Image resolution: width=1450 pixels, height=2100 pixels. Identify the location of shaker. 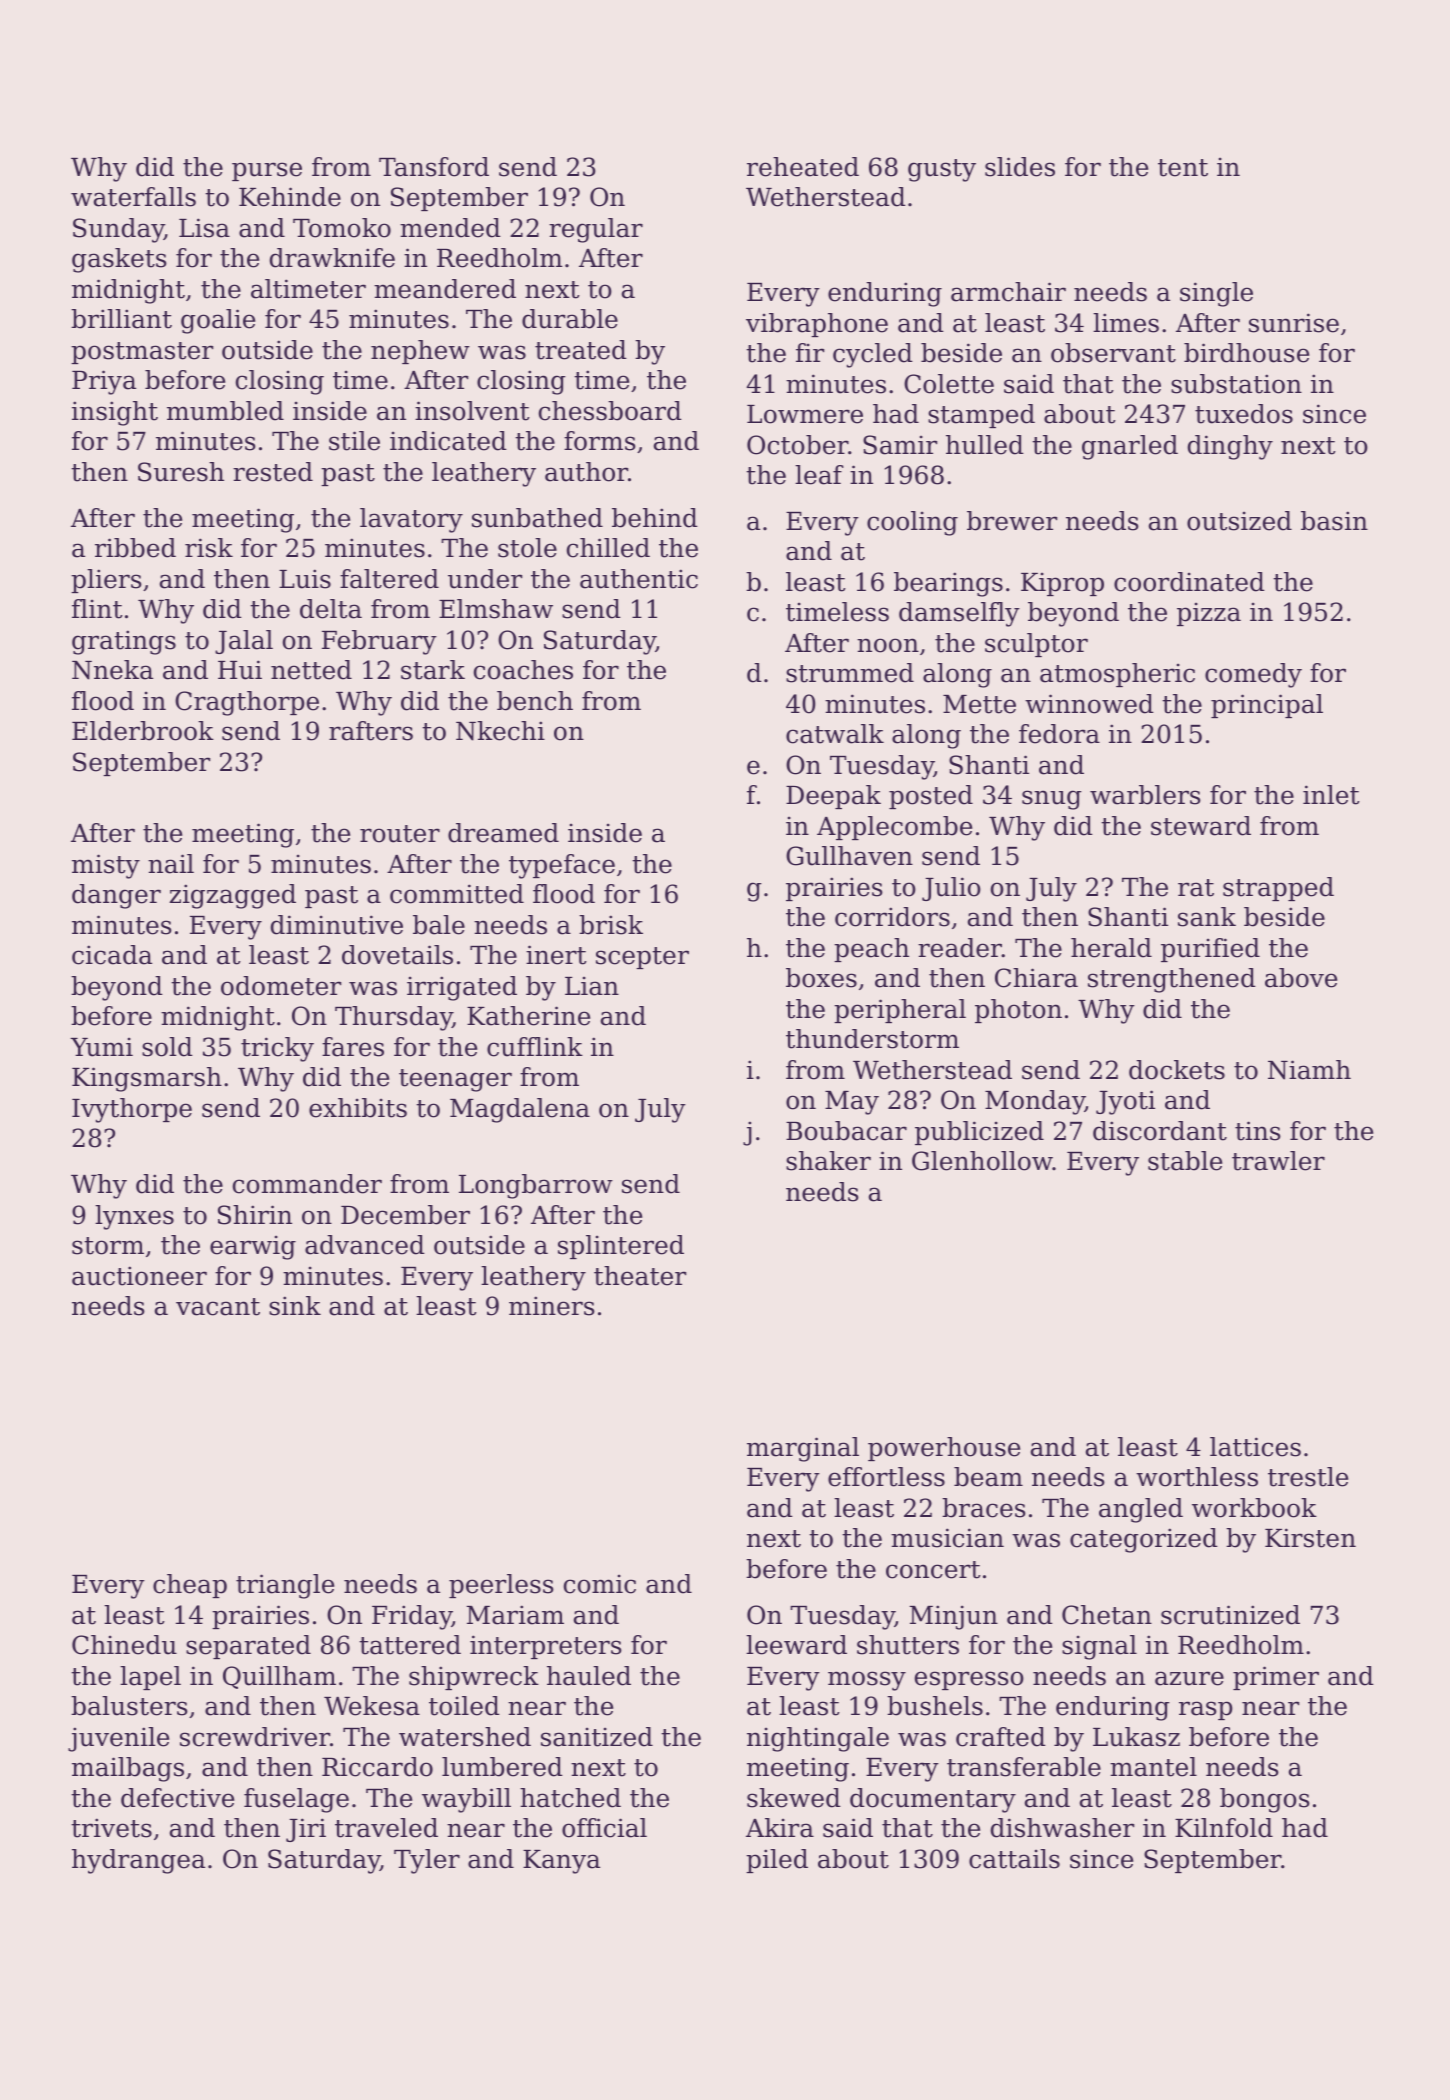
(828, 1161).
